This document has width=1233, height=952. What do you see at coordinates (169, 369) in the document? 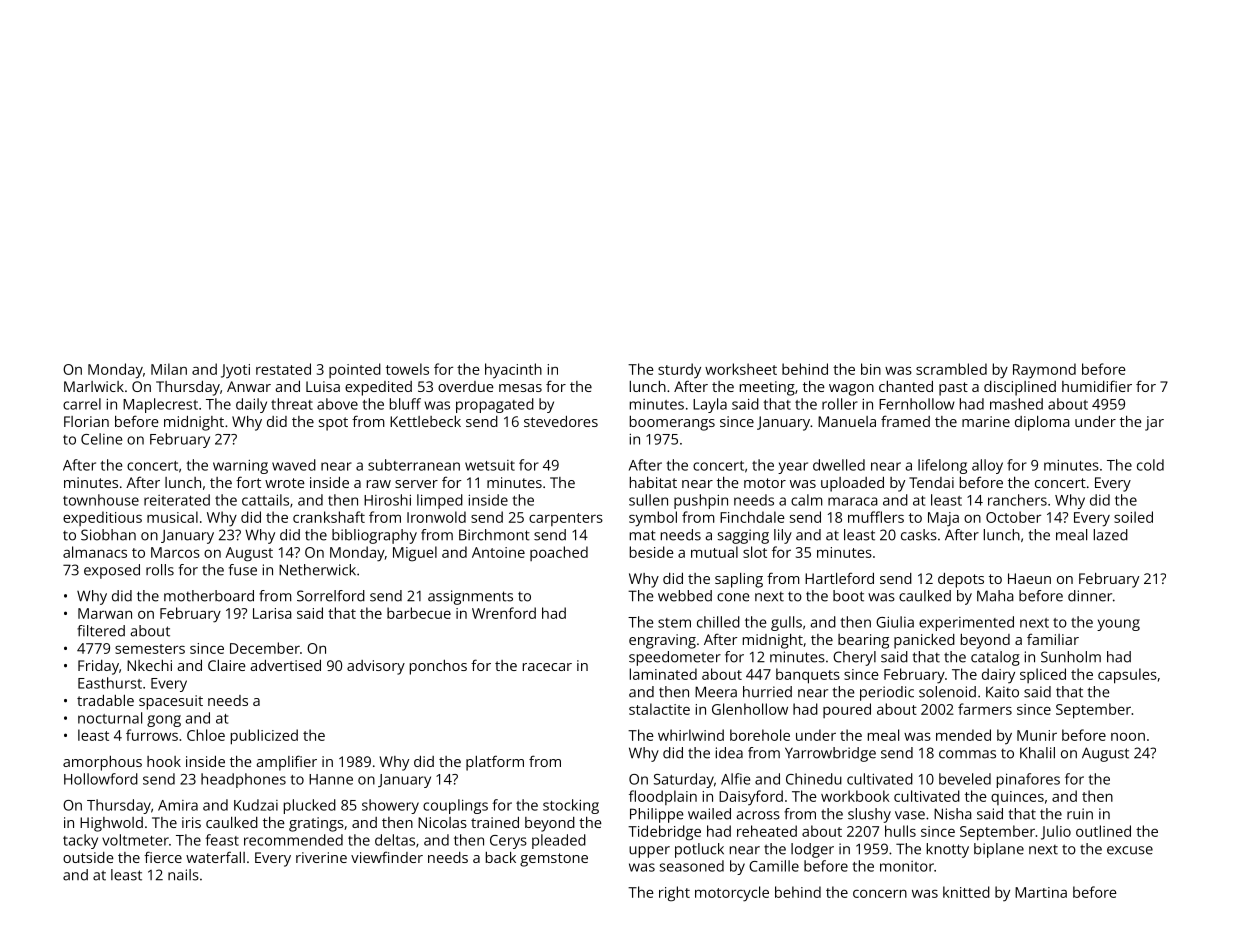
I see `Milan` at bounding box center [169, 369].
